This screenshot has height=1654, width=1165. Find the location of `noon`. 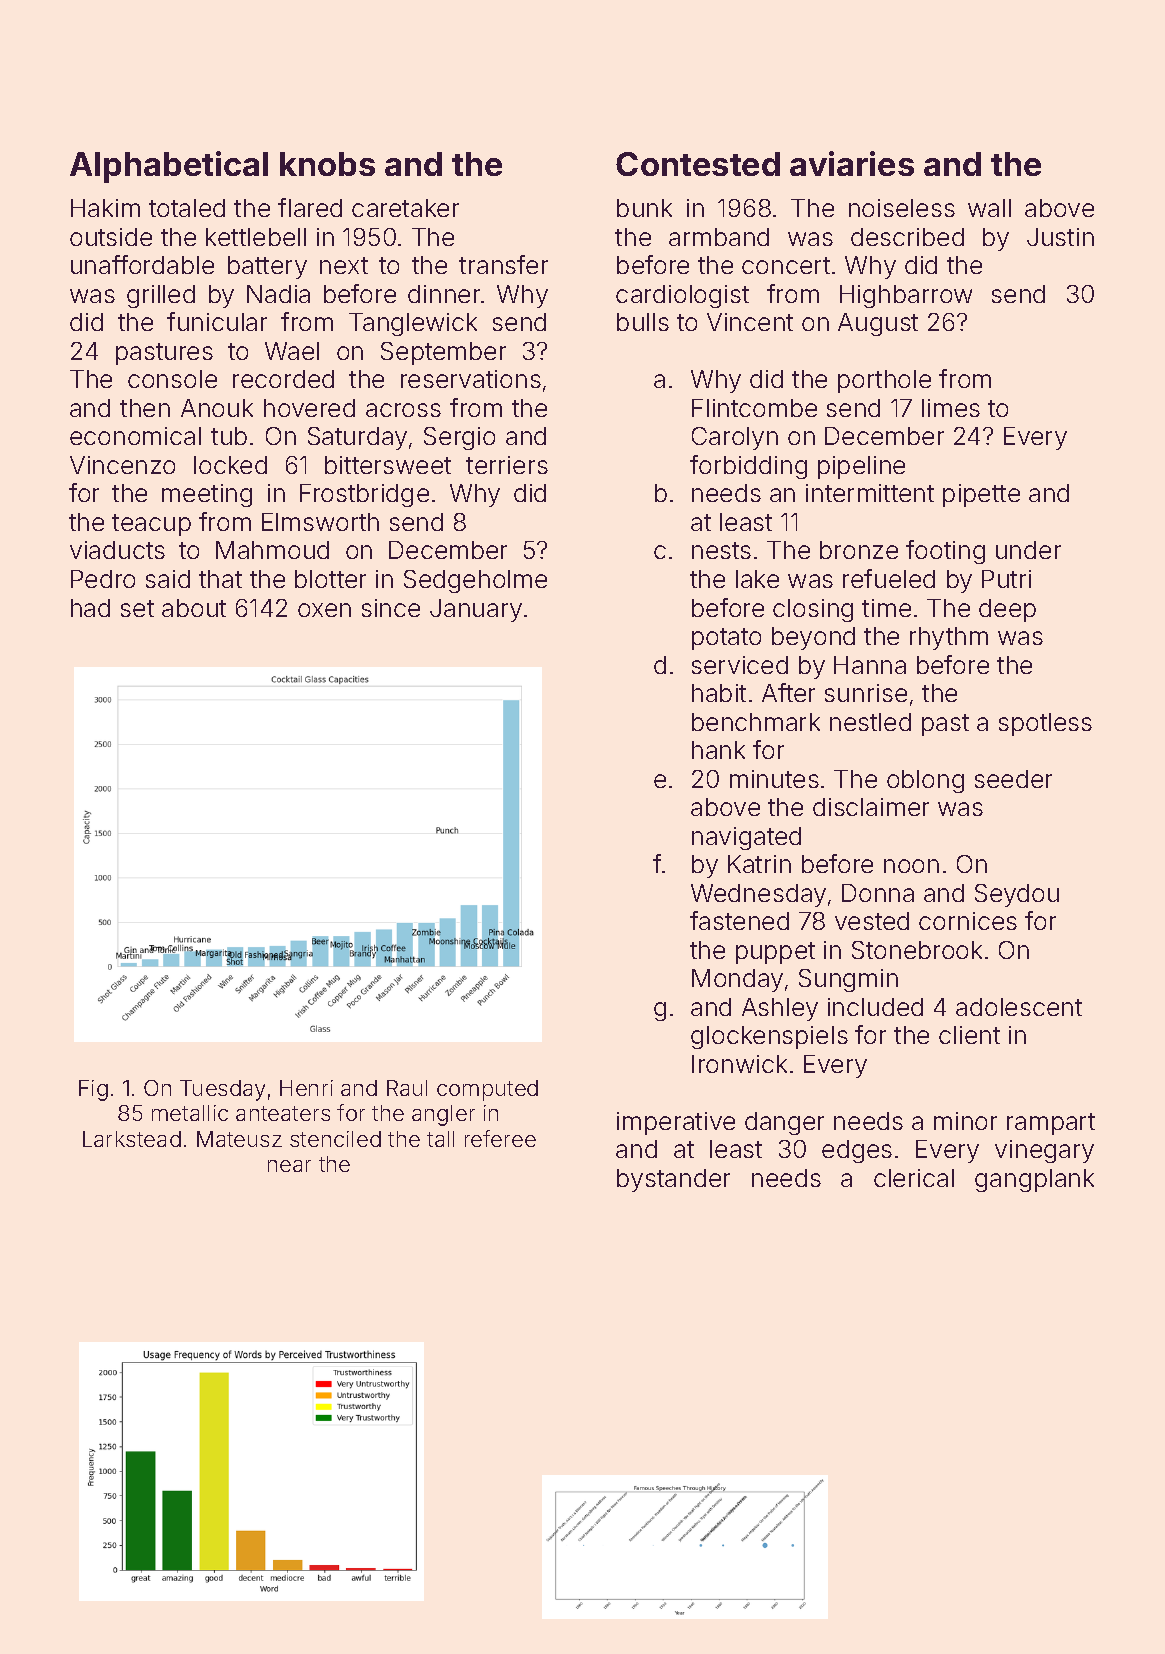

noon is located at coordinates (911, 866).
